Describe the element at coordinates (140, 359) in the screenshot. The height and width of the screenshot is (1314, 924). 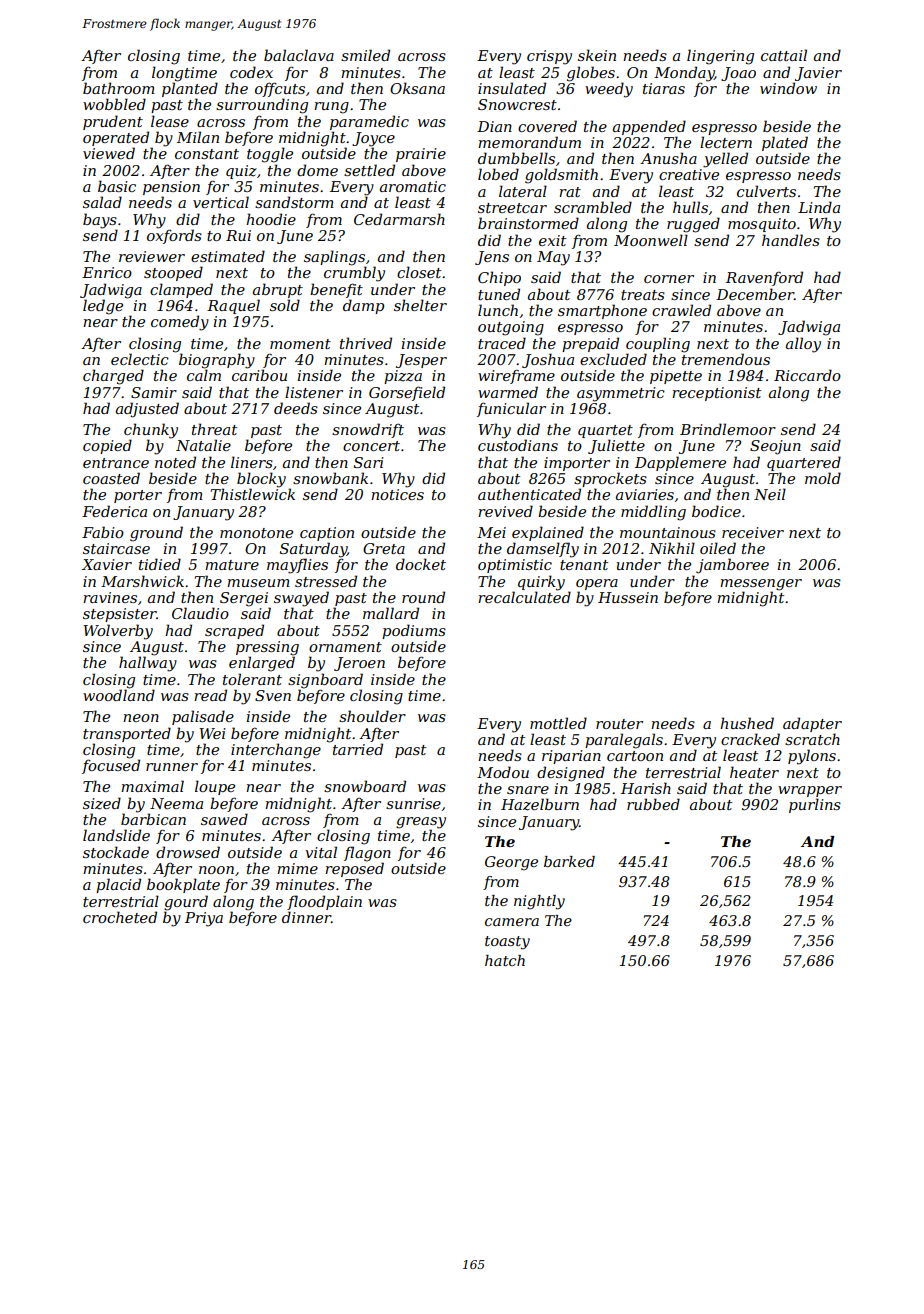
I see `eclectic` at that location.
